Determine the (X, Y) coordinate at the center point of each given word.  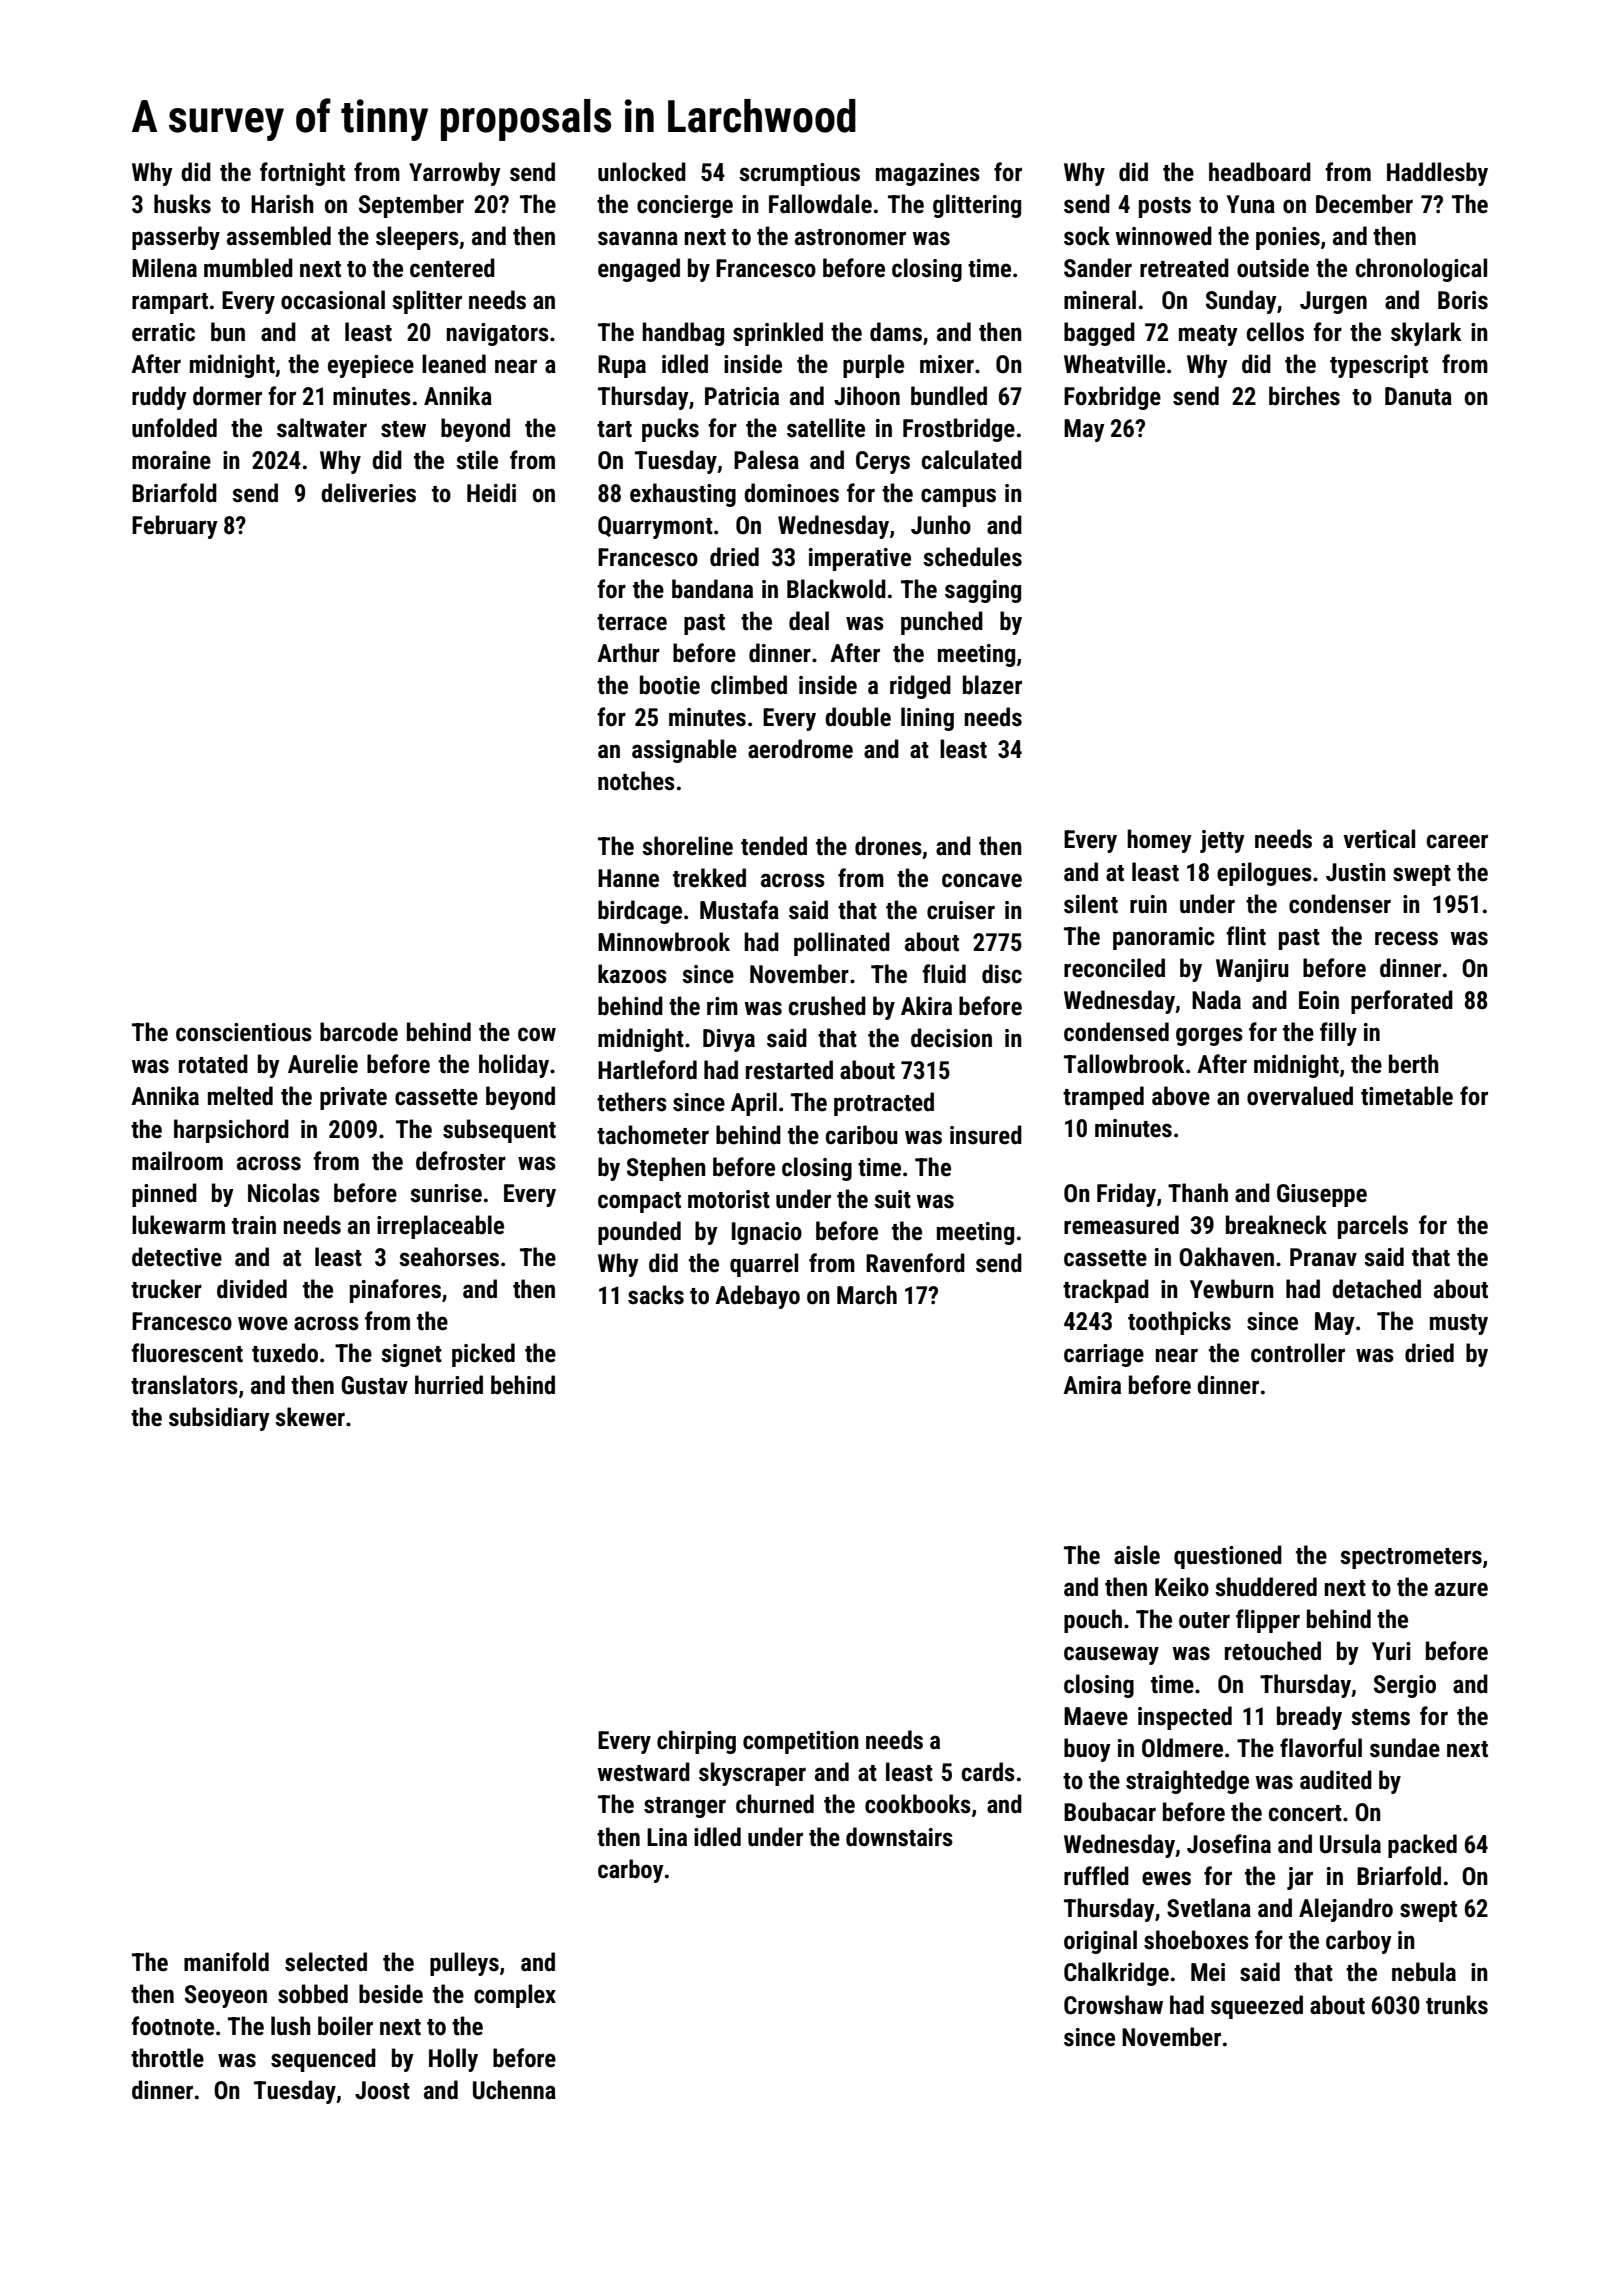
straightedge (1187, 1782)
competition (801, 1742)
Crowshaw (1113, 2005)
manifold (226, 1962)
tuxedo (285, 1353)
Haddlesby (1437, 174)
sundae (1405, 1748)
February (175, 527)
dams (896, 332)
